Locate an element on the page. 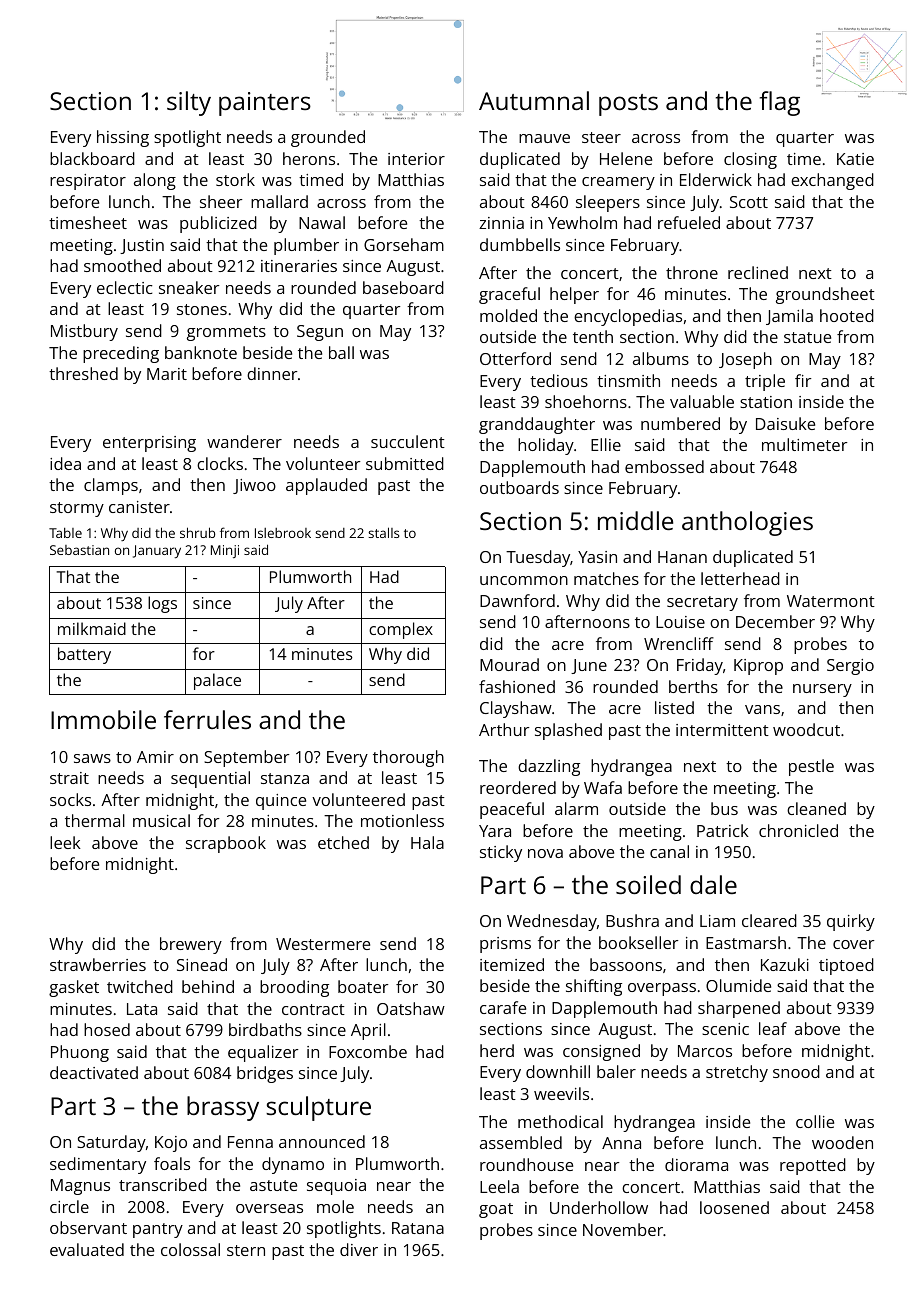  loosened is located at coordinates (734, 1207).
